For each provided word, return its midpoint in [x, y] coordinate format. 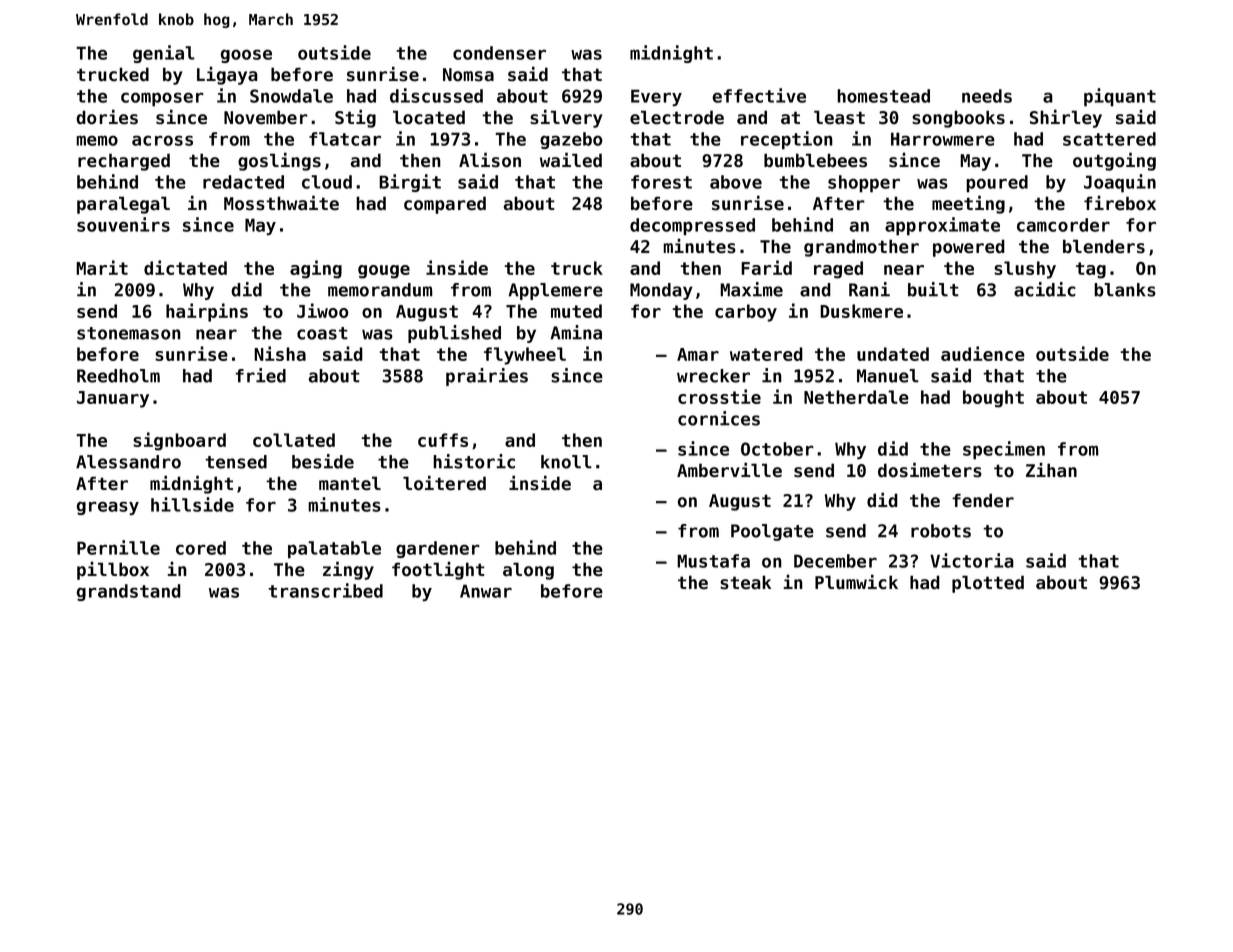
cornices [719, 418]
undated [893, 354]
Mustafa [713, 561]
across [162, 141]
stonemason [129, 333]
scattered [1109, 139]
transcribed [325, 590]
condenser [499, 53]
